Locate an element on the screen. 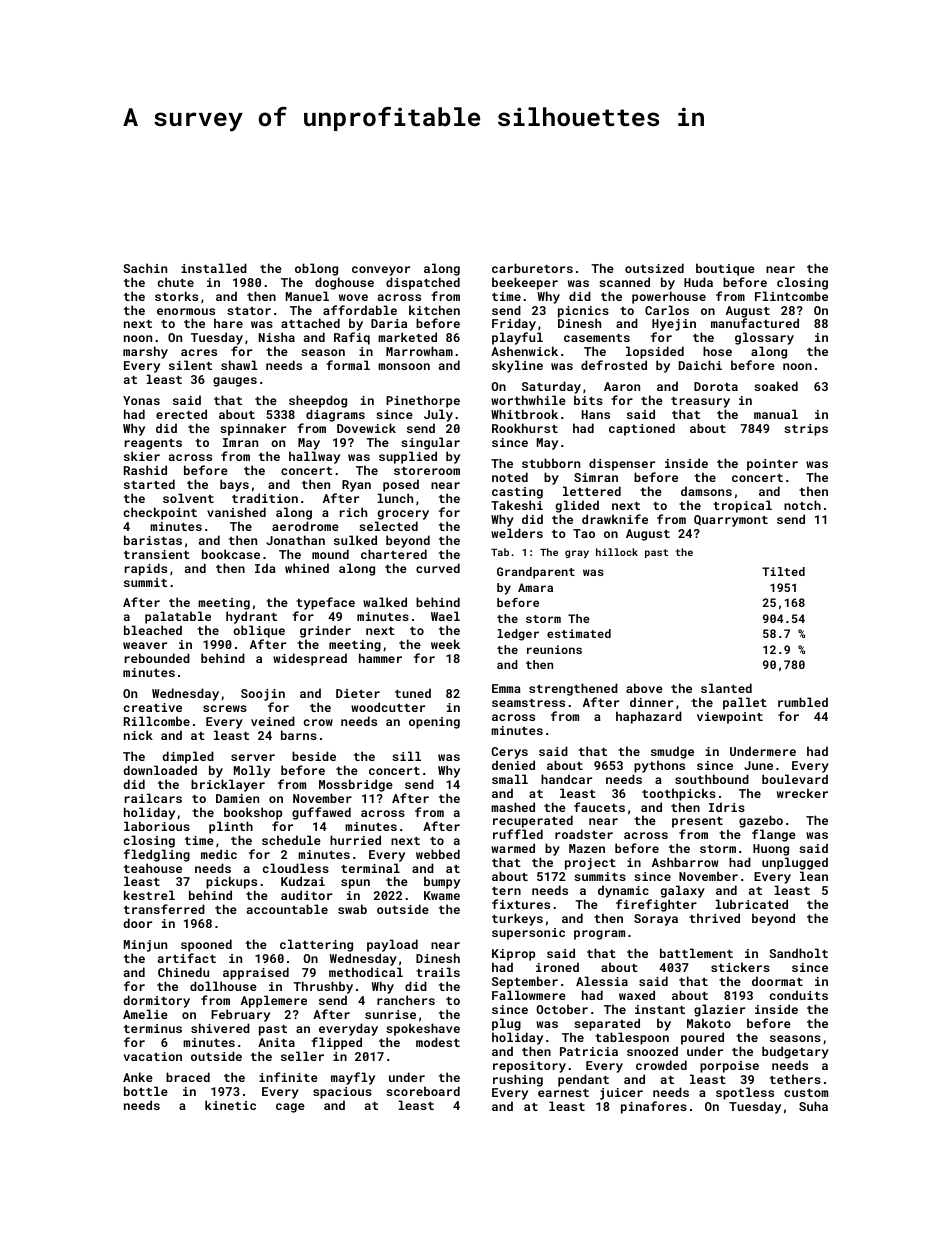  transferred is located at coordinates (164, 909).
